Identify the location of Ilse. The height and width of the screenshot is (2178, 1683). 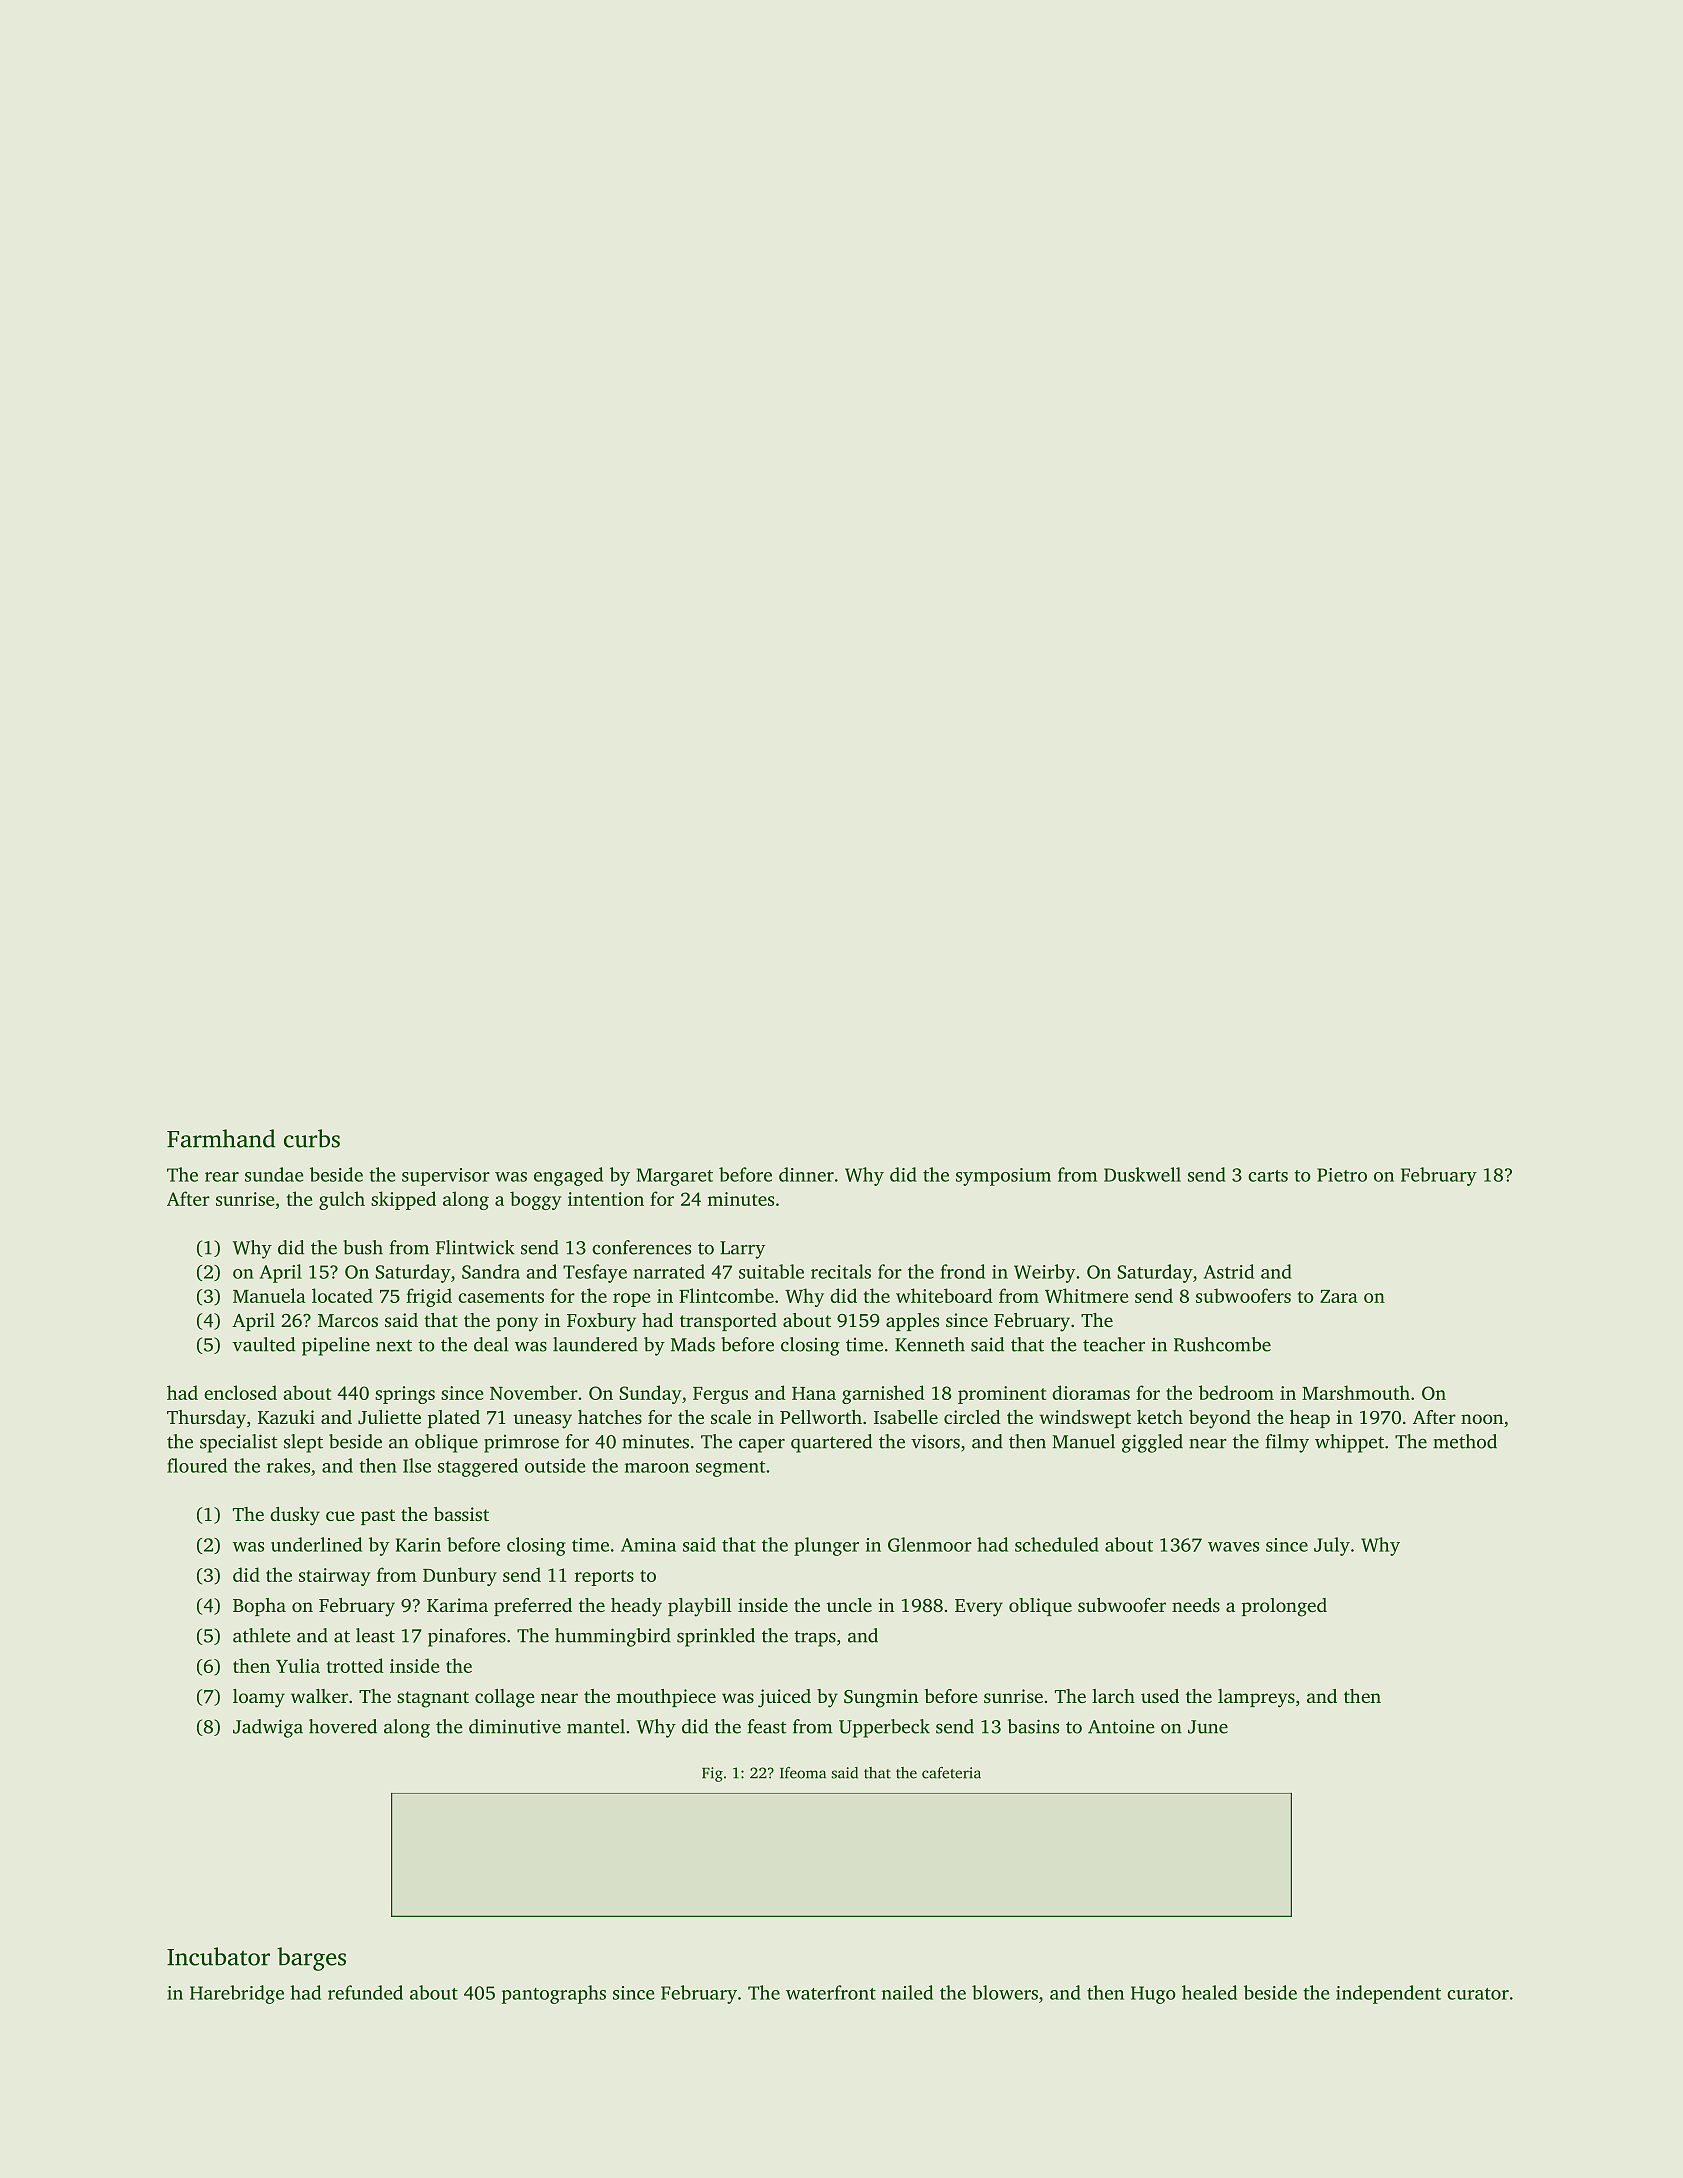
(417, 1465).
